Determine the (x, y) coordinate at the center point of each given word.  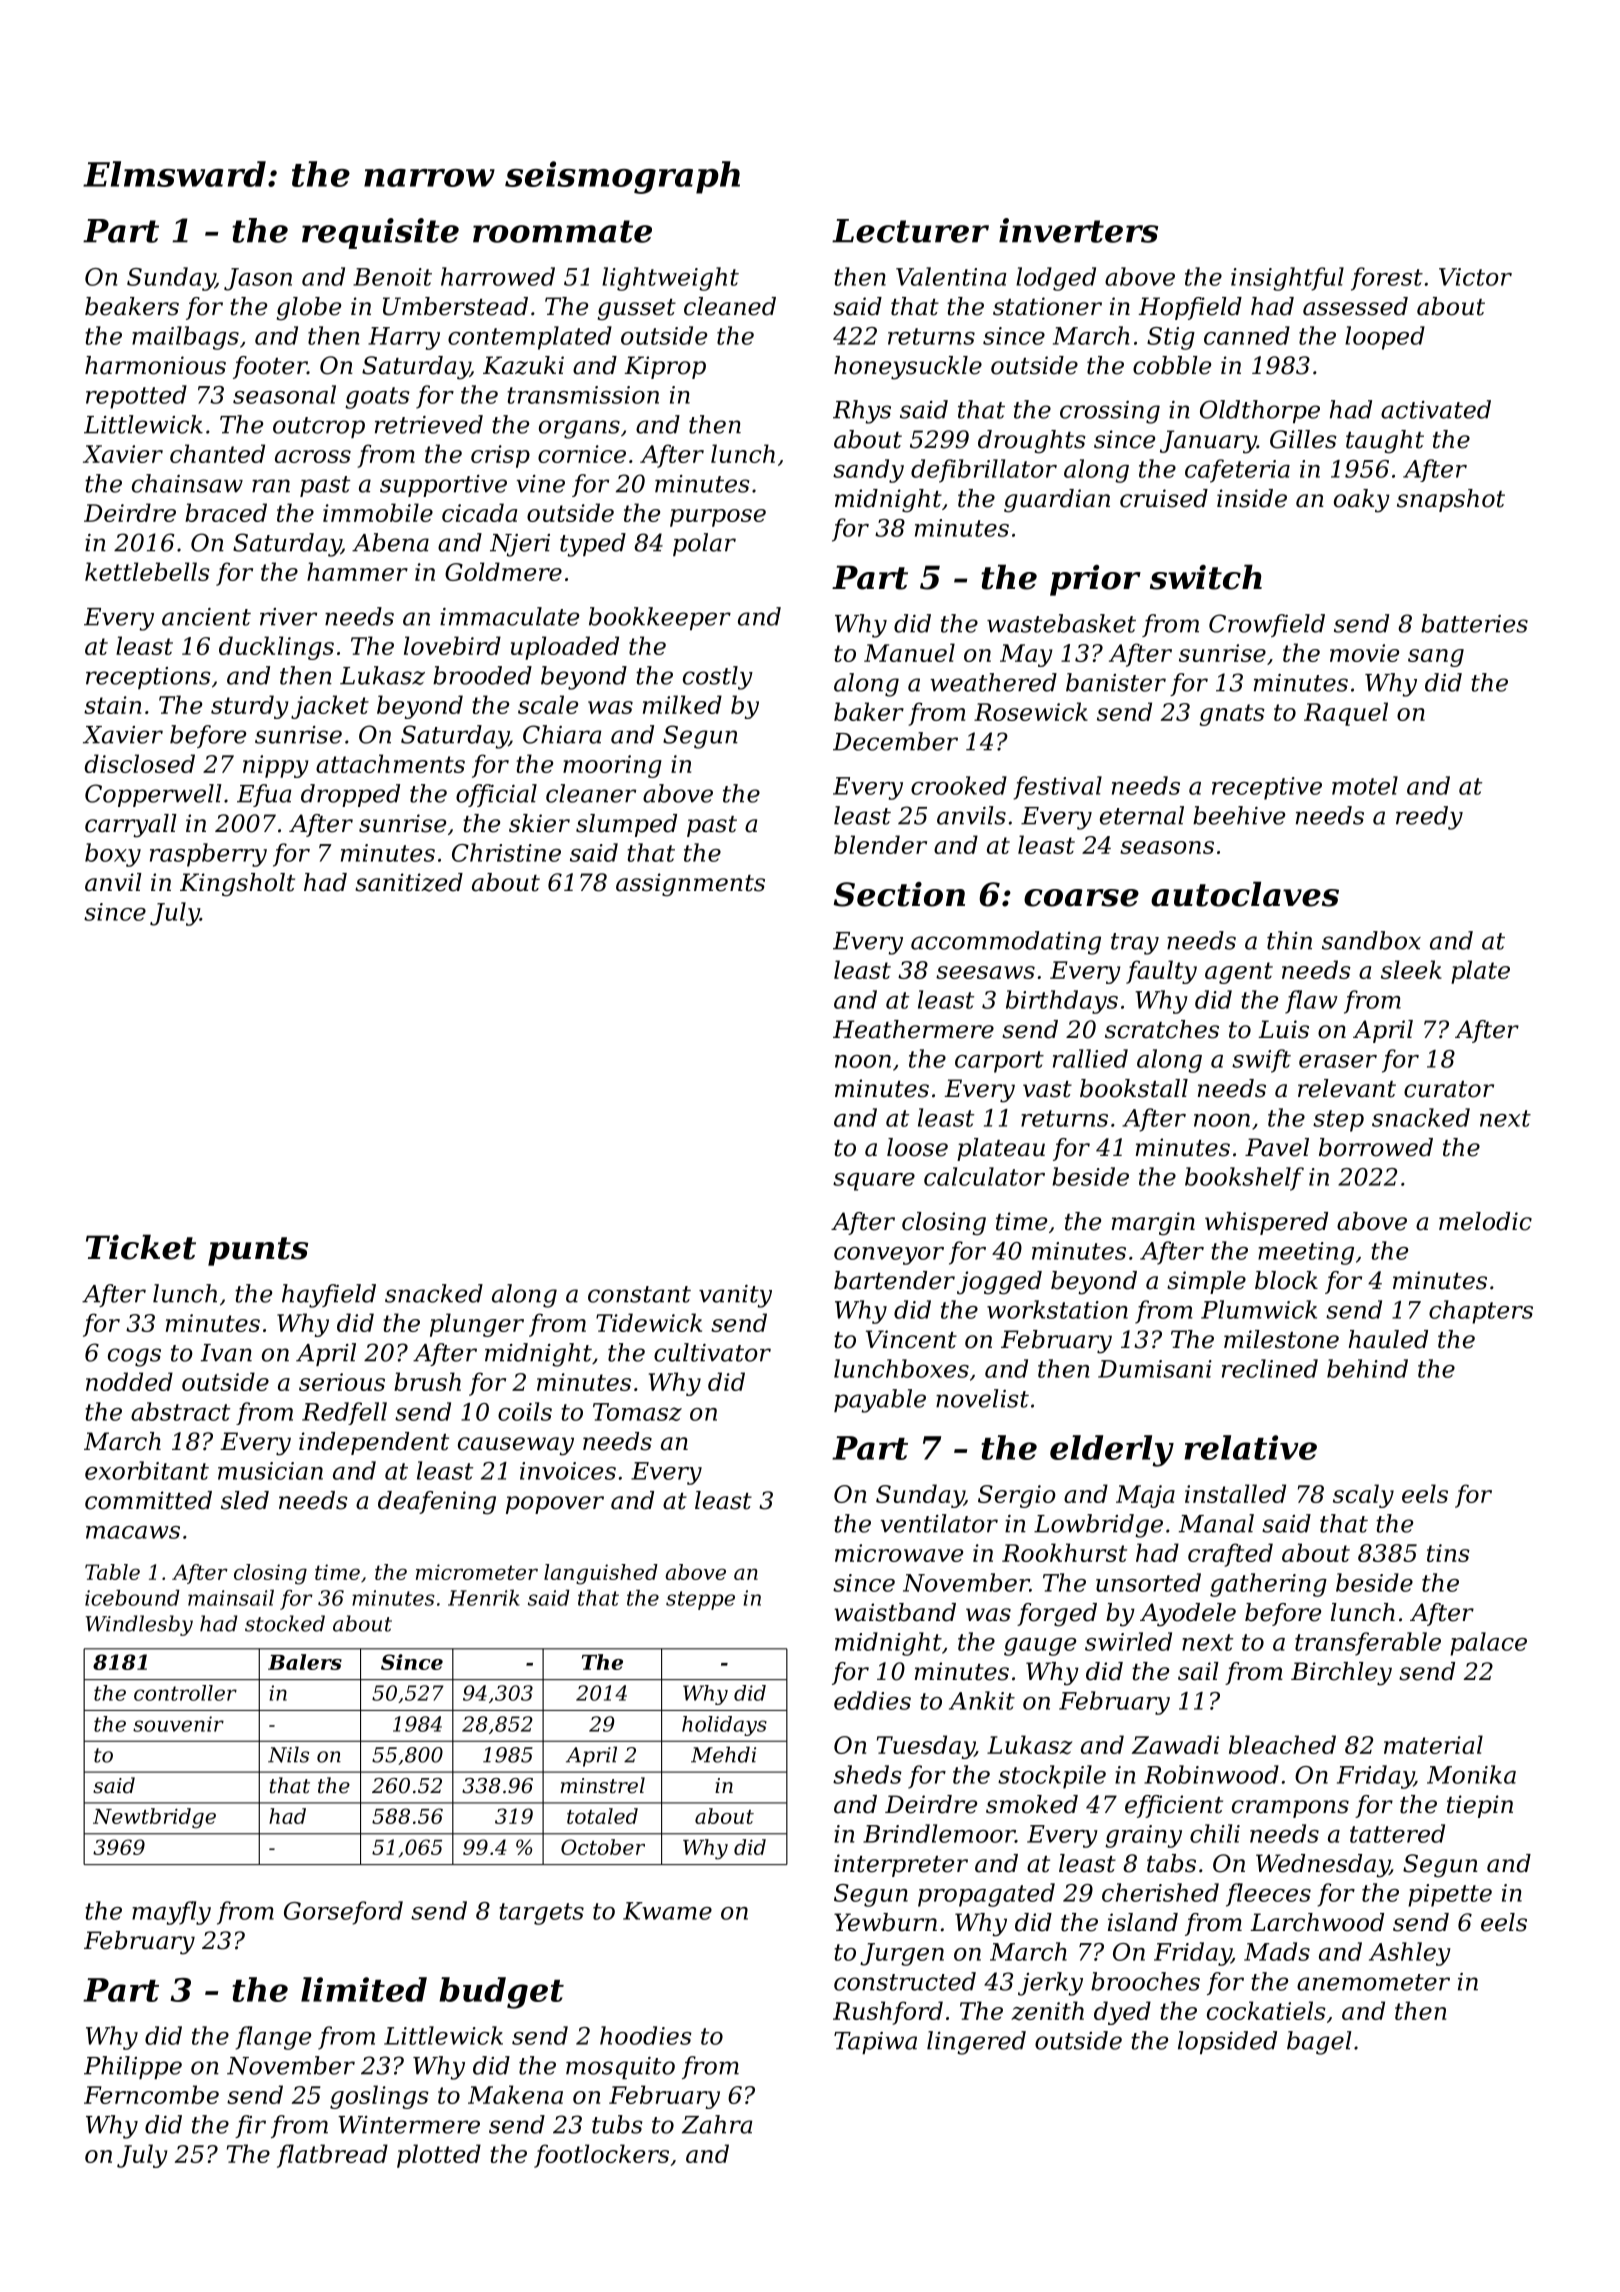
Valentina (951, 276)
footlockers (601, 2156)
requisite (380, 233)
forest (1387, 279)
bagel (1319, 2043)
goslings (379, 2097)
